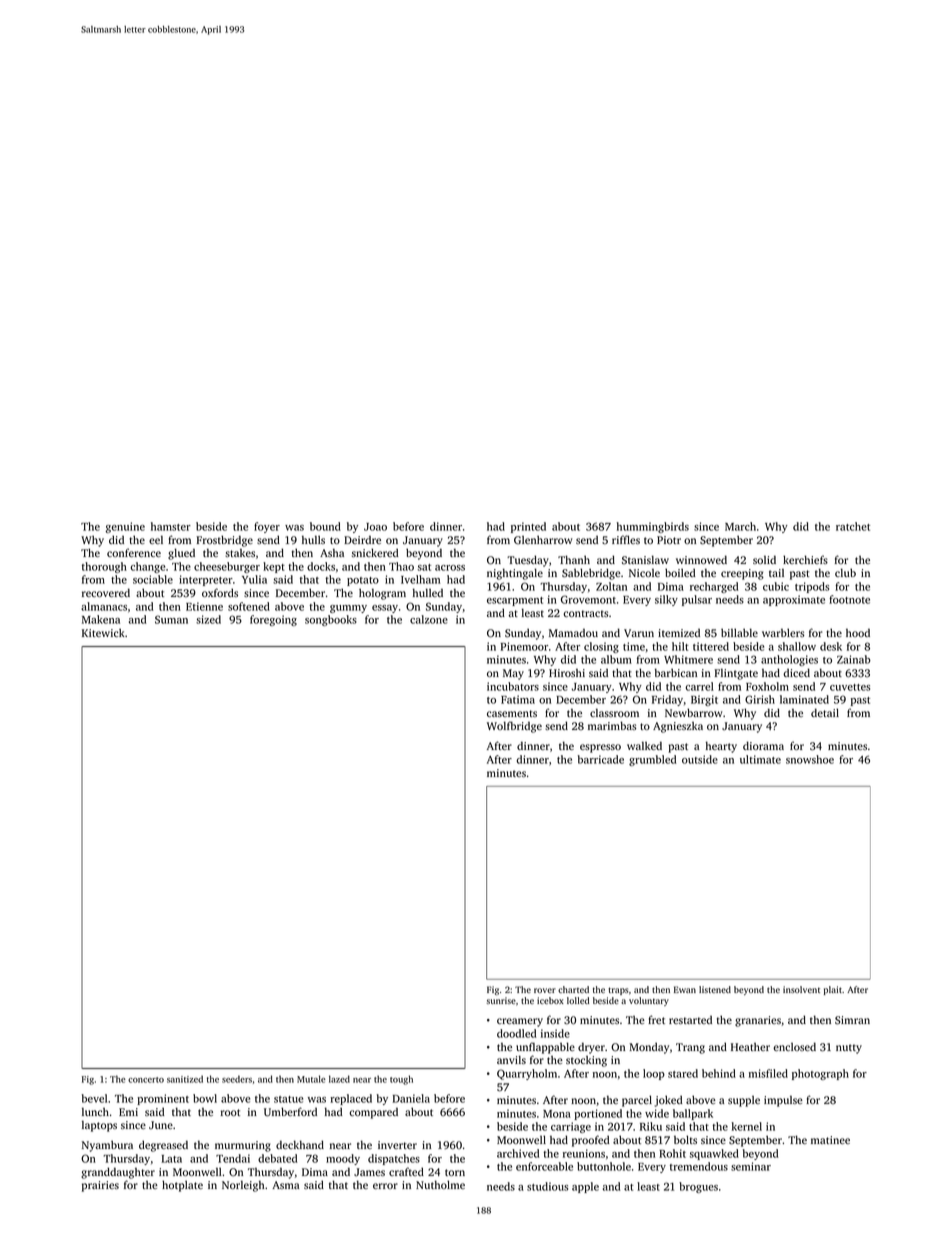 The image size is (952, 1233). What do you see at coordinates (515, 601) in the page?
I see `escarpment` at bounding box center [515, 601].
